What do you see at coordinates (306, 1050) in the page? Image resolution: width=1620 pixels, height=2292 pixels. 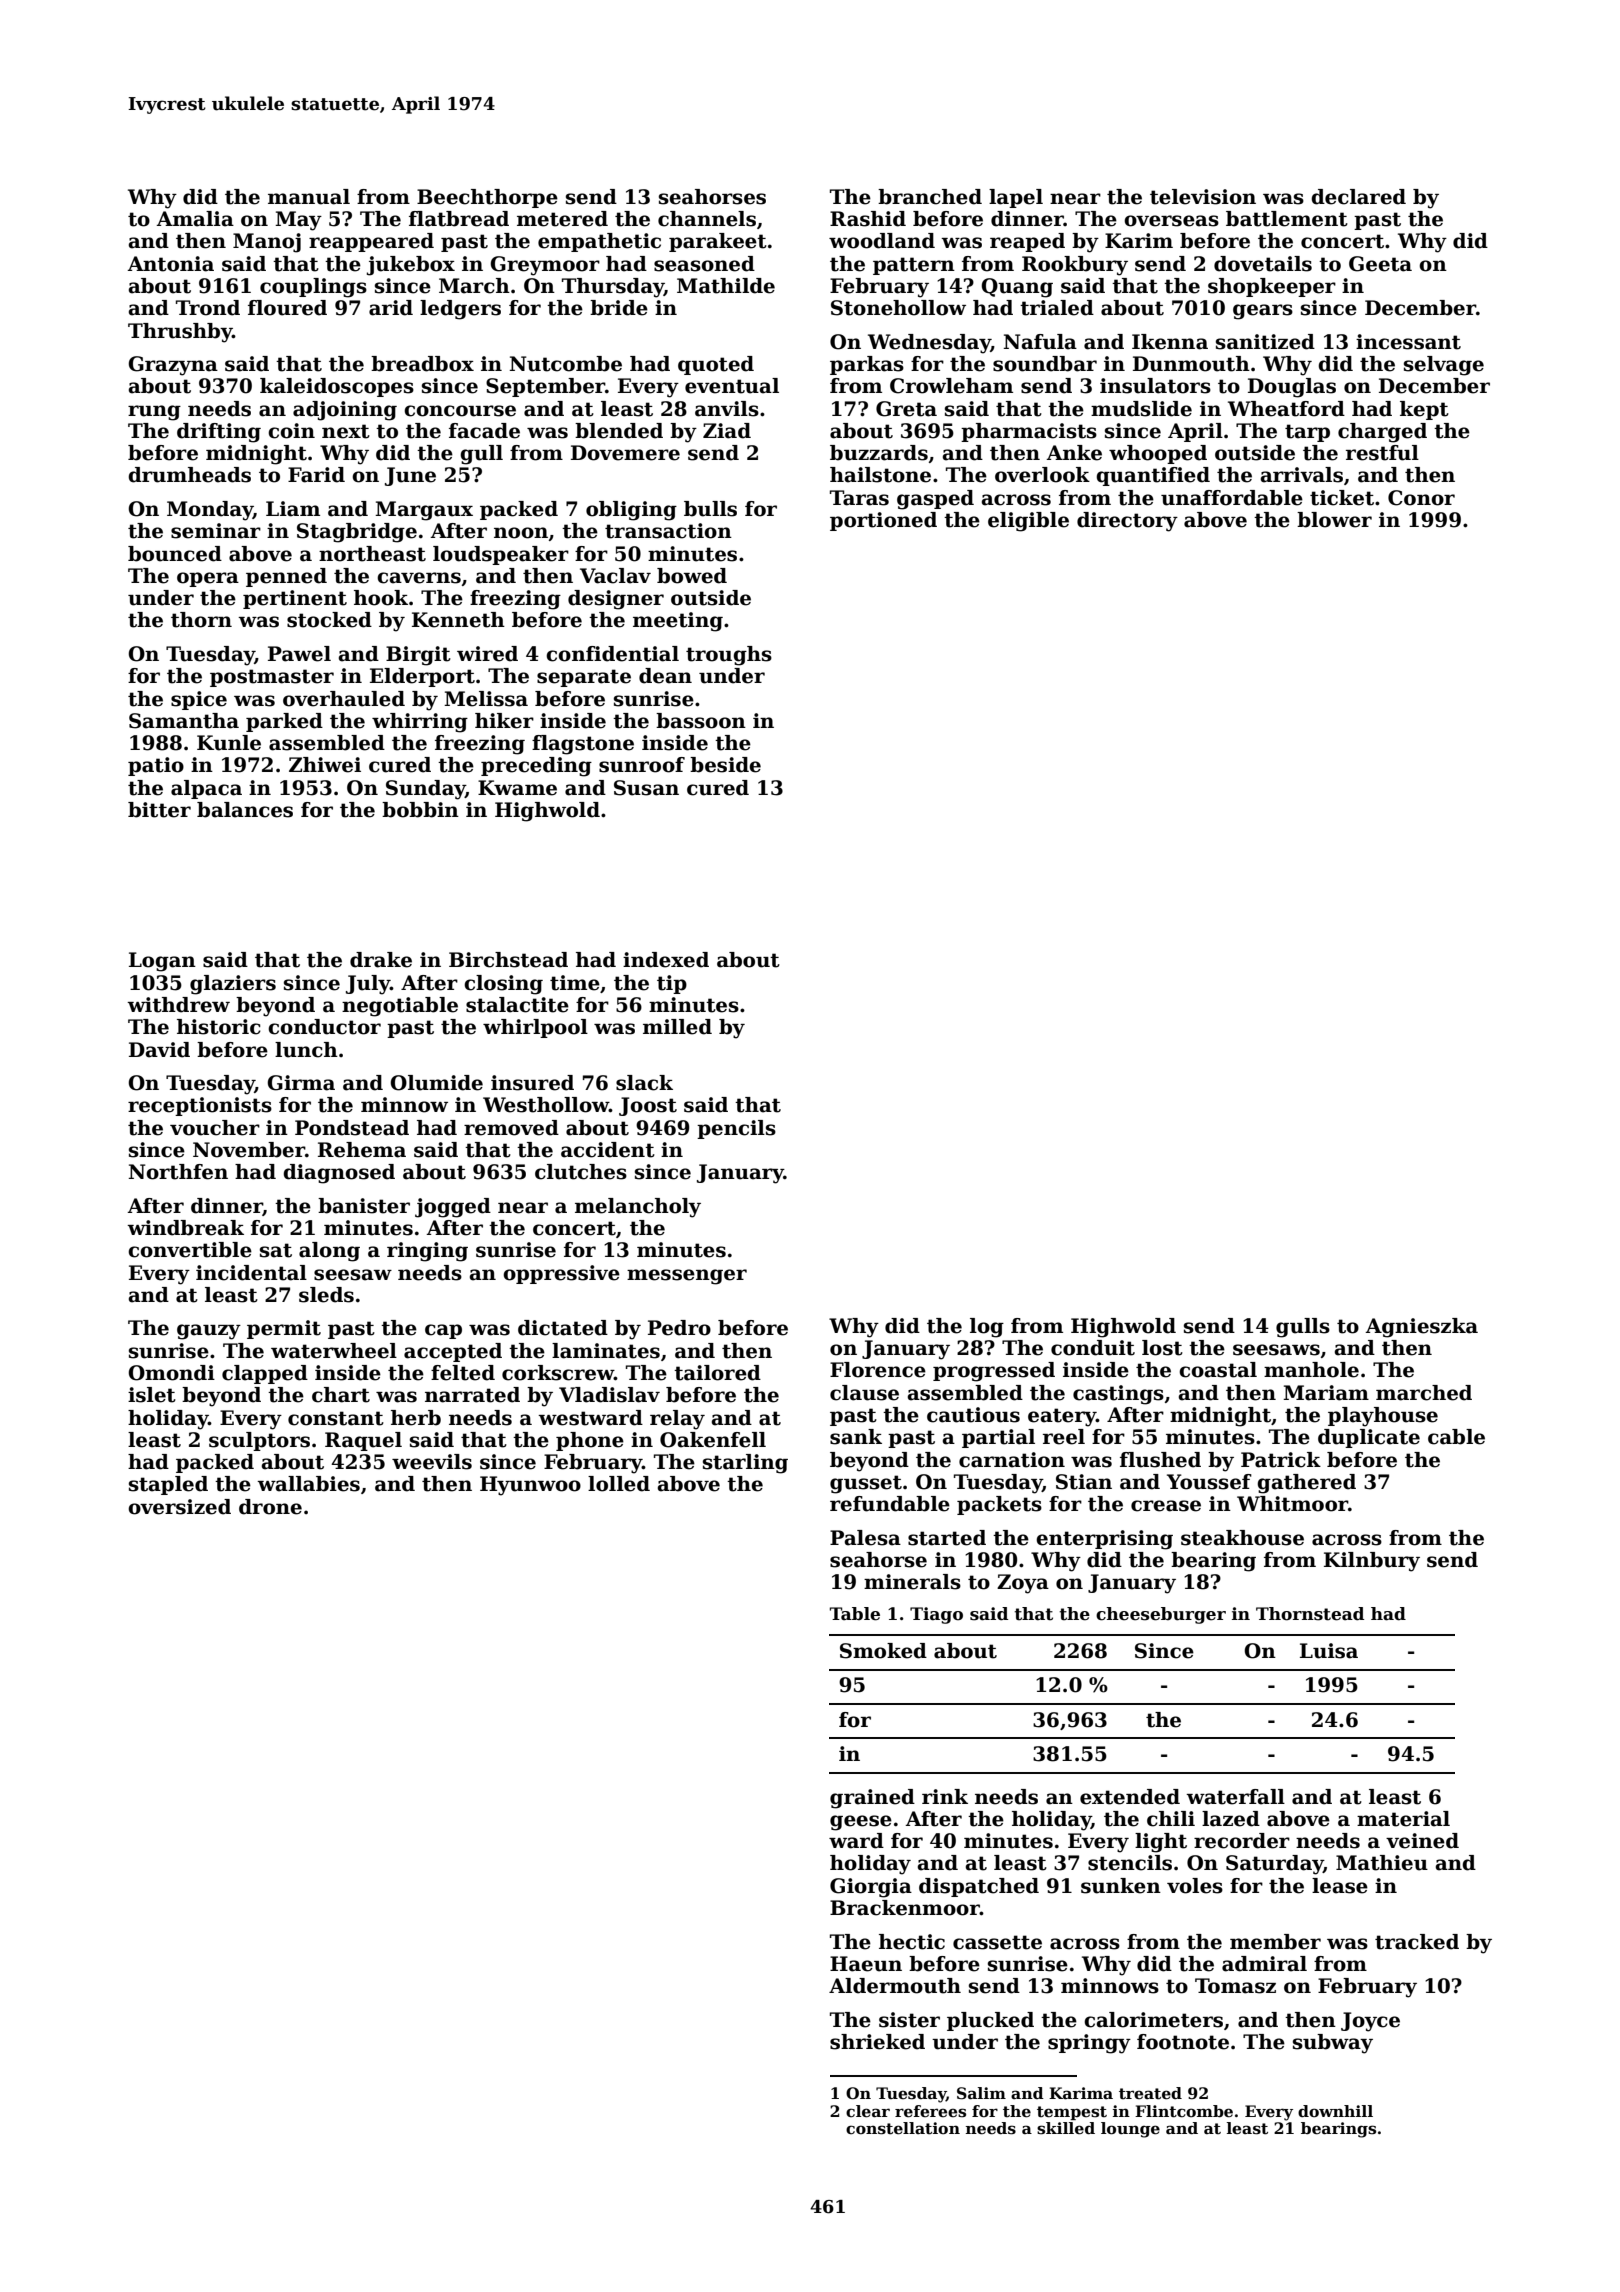 I see `lunch` at bounding box center [306, 1050].
